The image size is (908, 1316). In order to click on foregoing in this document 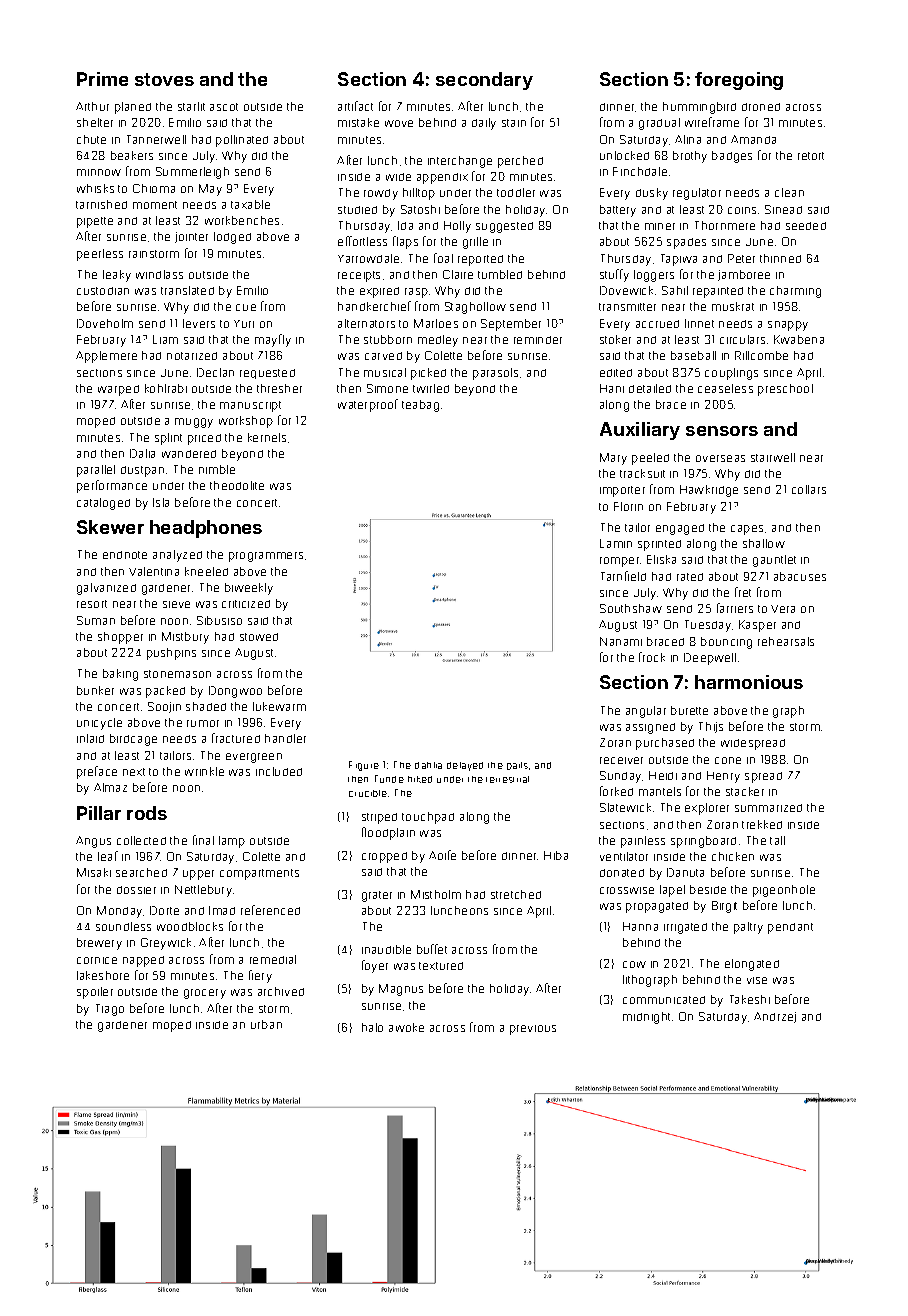, I will do `click(739, 81)`.
